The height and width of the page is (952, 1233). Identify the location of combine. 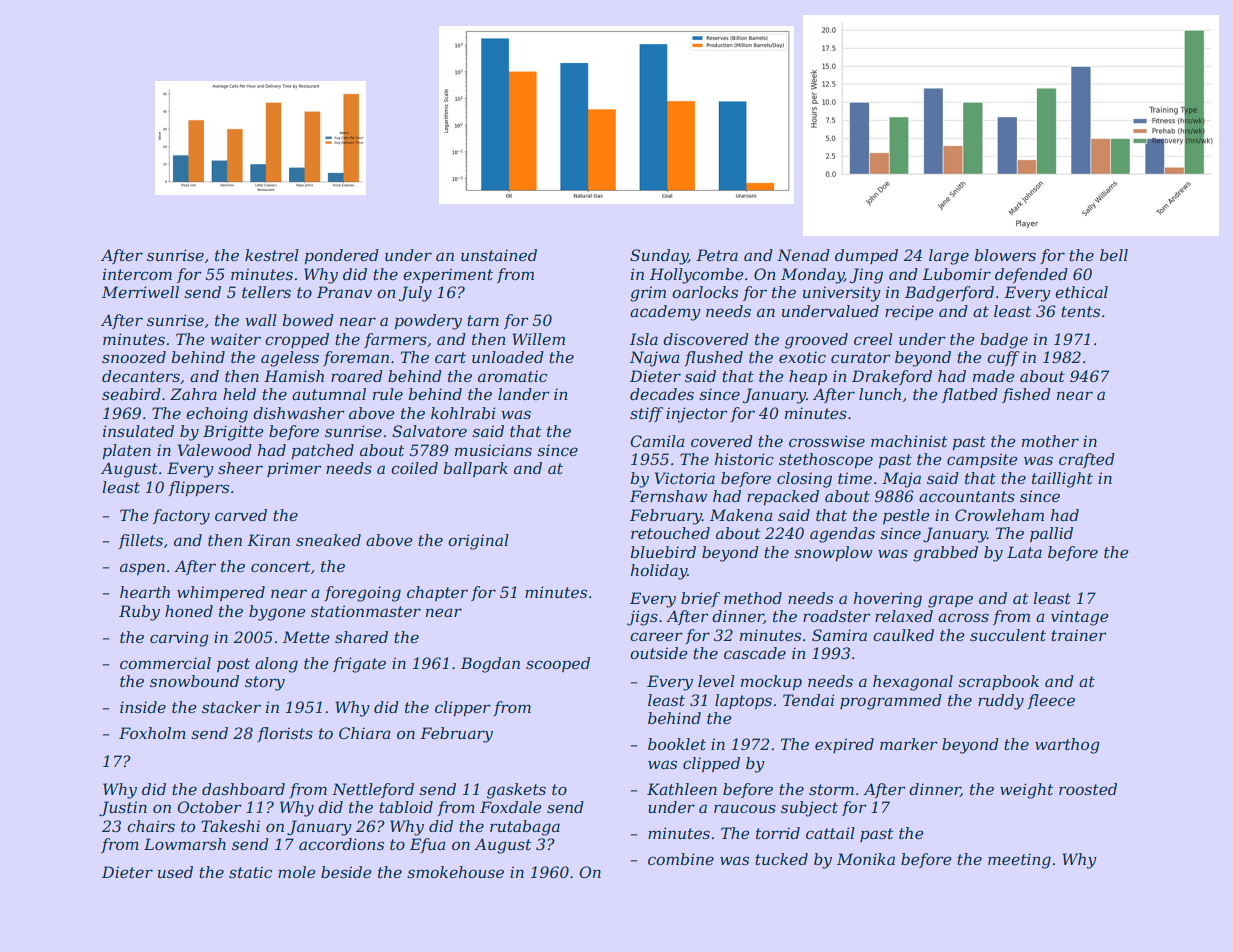
(681, 859).
